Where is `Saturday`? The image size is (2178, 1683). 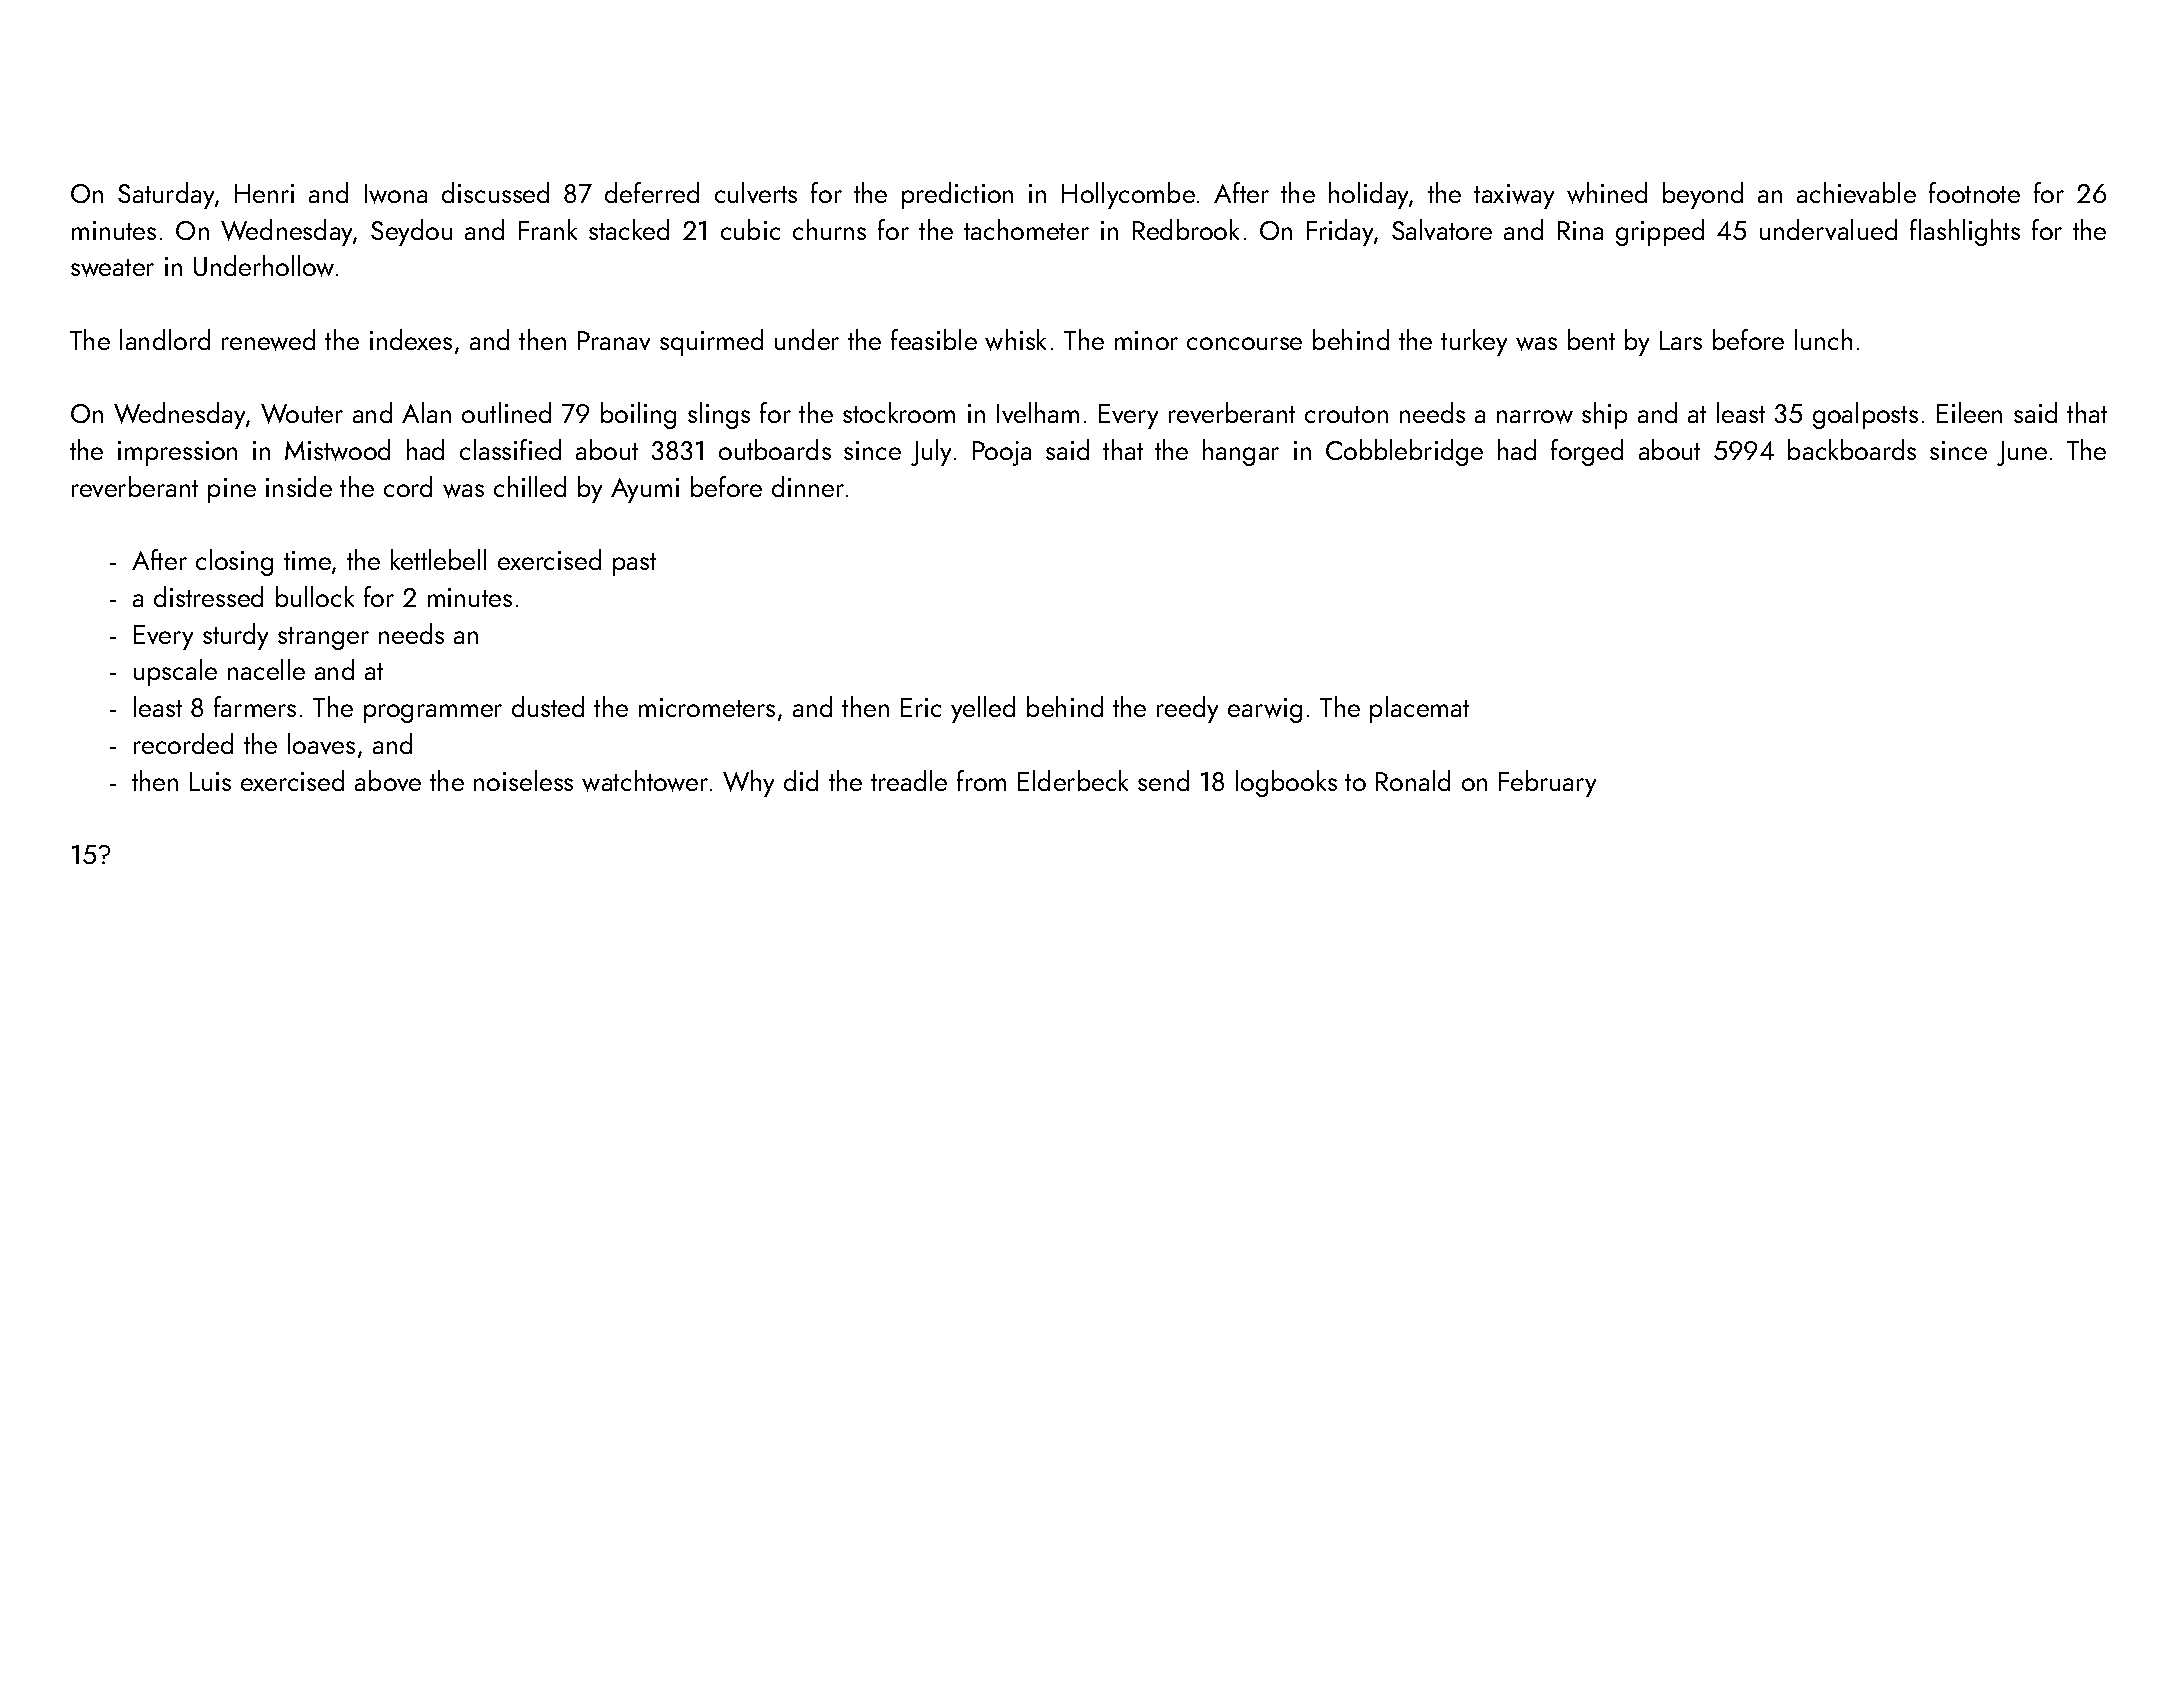
Saturday is located at coordinates (166, 195).
